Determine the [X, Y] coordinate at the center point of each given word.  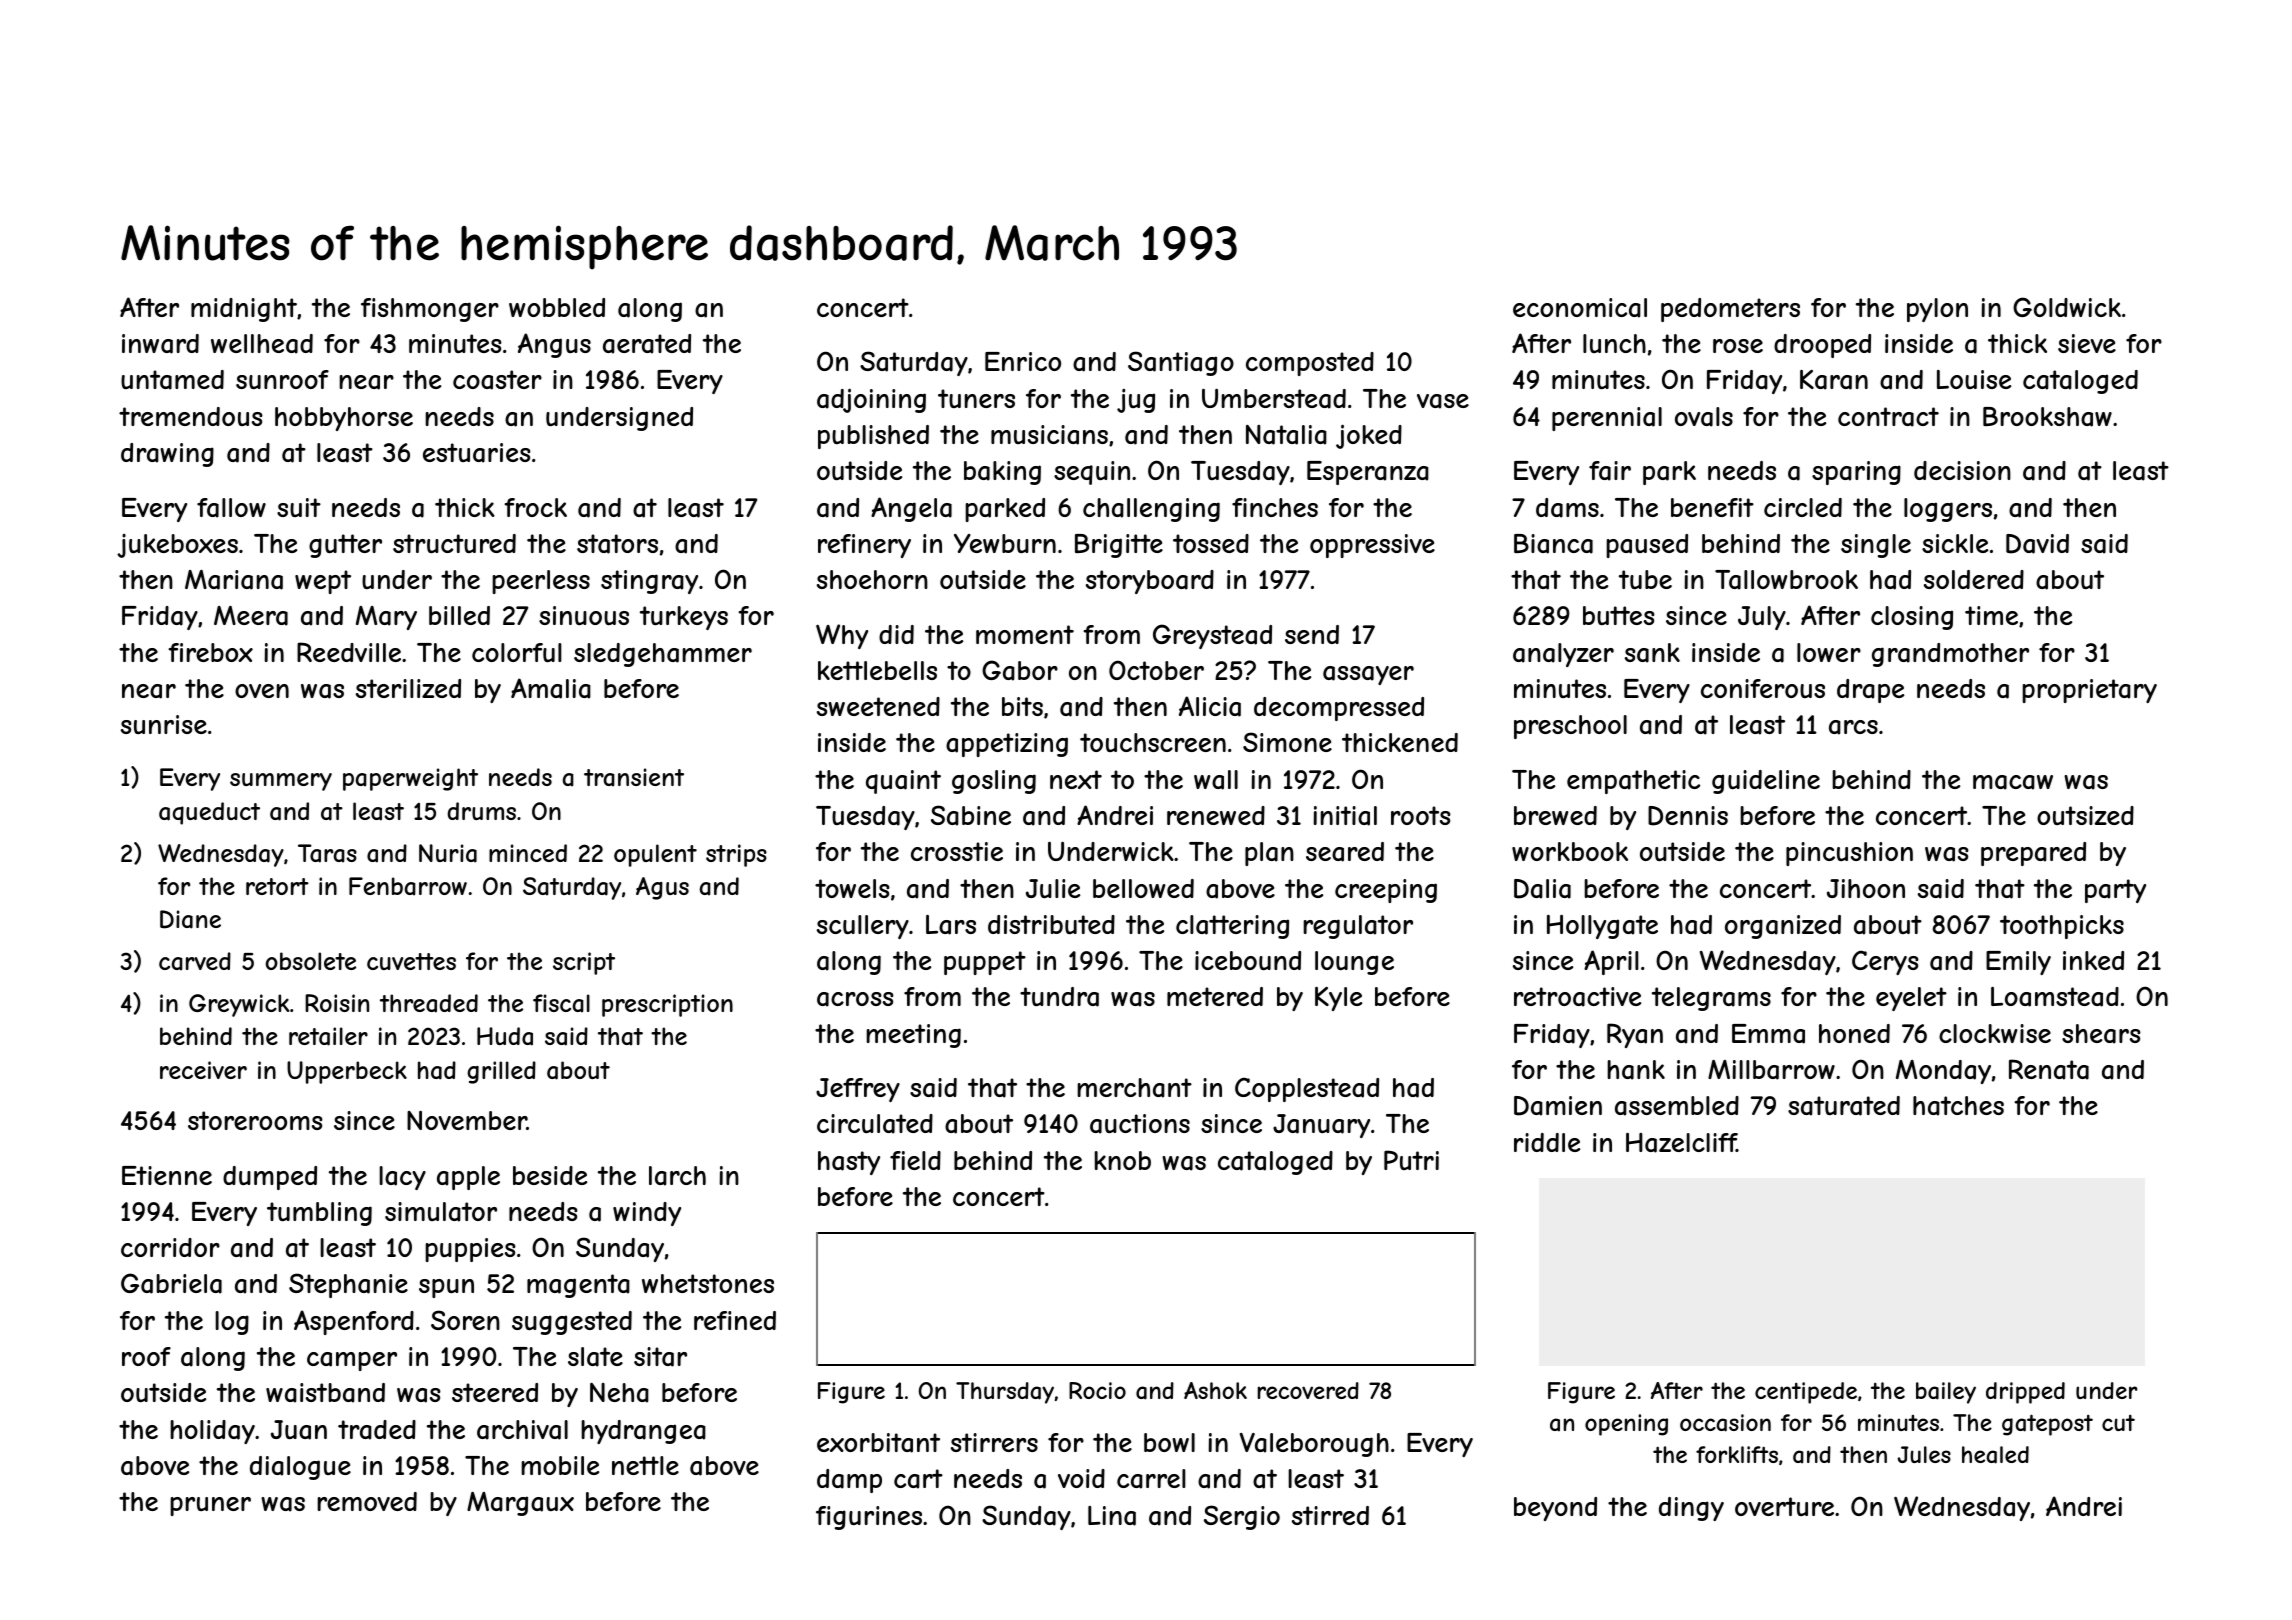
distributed [1051, 924]
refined [735, 1320]
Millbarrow [1771, 1070]
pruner [210, 1506]
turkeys [684, 618]
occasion [1725, 1423]
